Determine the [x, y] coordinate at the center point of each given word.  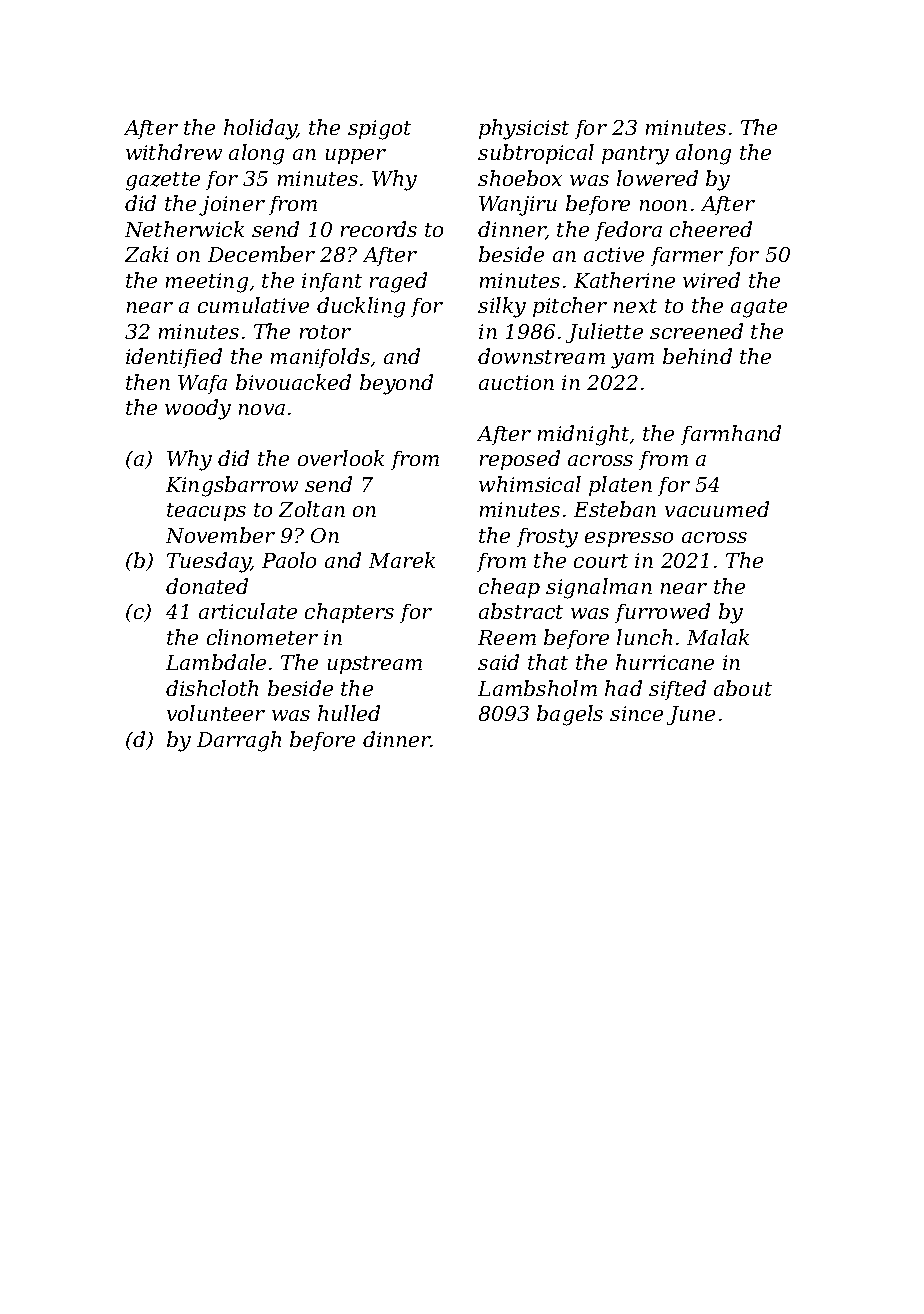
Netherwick [184, 229]
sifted [677, 690]
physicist [524, 129]
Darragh [239, 741]
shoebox [520, 178]
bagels [570, 715]
